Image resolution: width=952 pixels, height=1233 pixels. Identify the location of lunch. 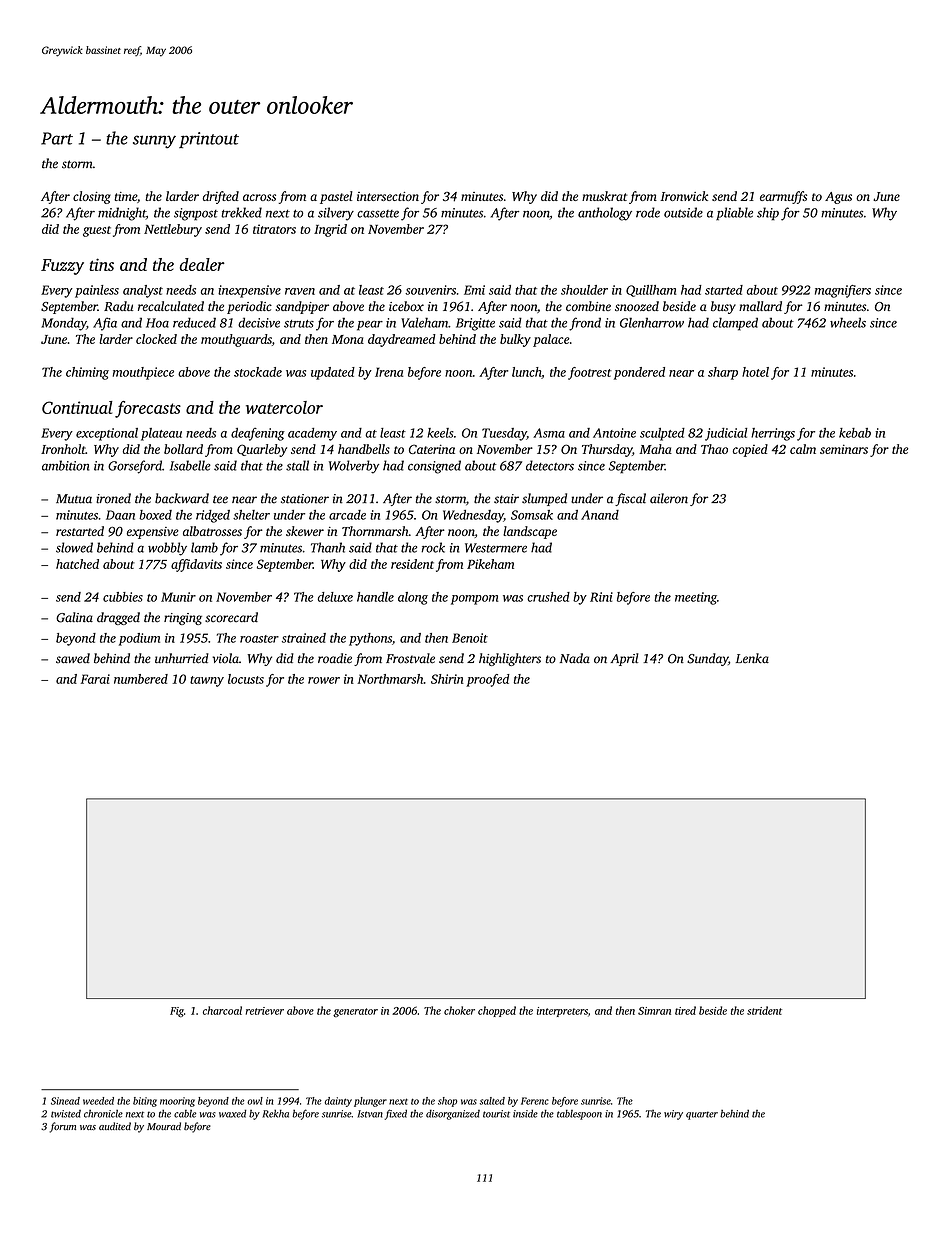
(526, 372).
